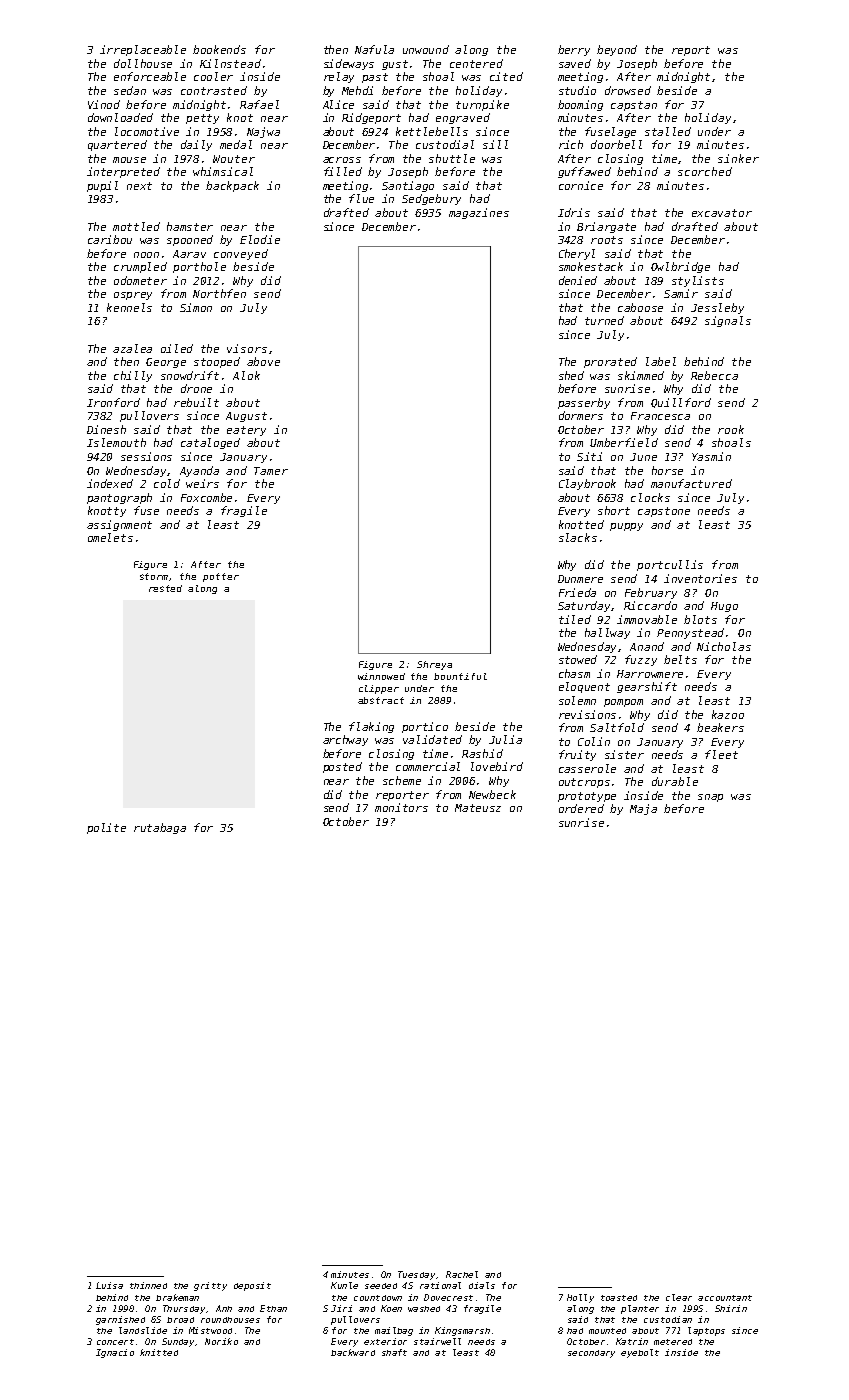 Image resolution: width=849 pixels, height=1400 pixels. Describe the element at coordinates (617, 50) in the document. I see `beyond` at that location.
